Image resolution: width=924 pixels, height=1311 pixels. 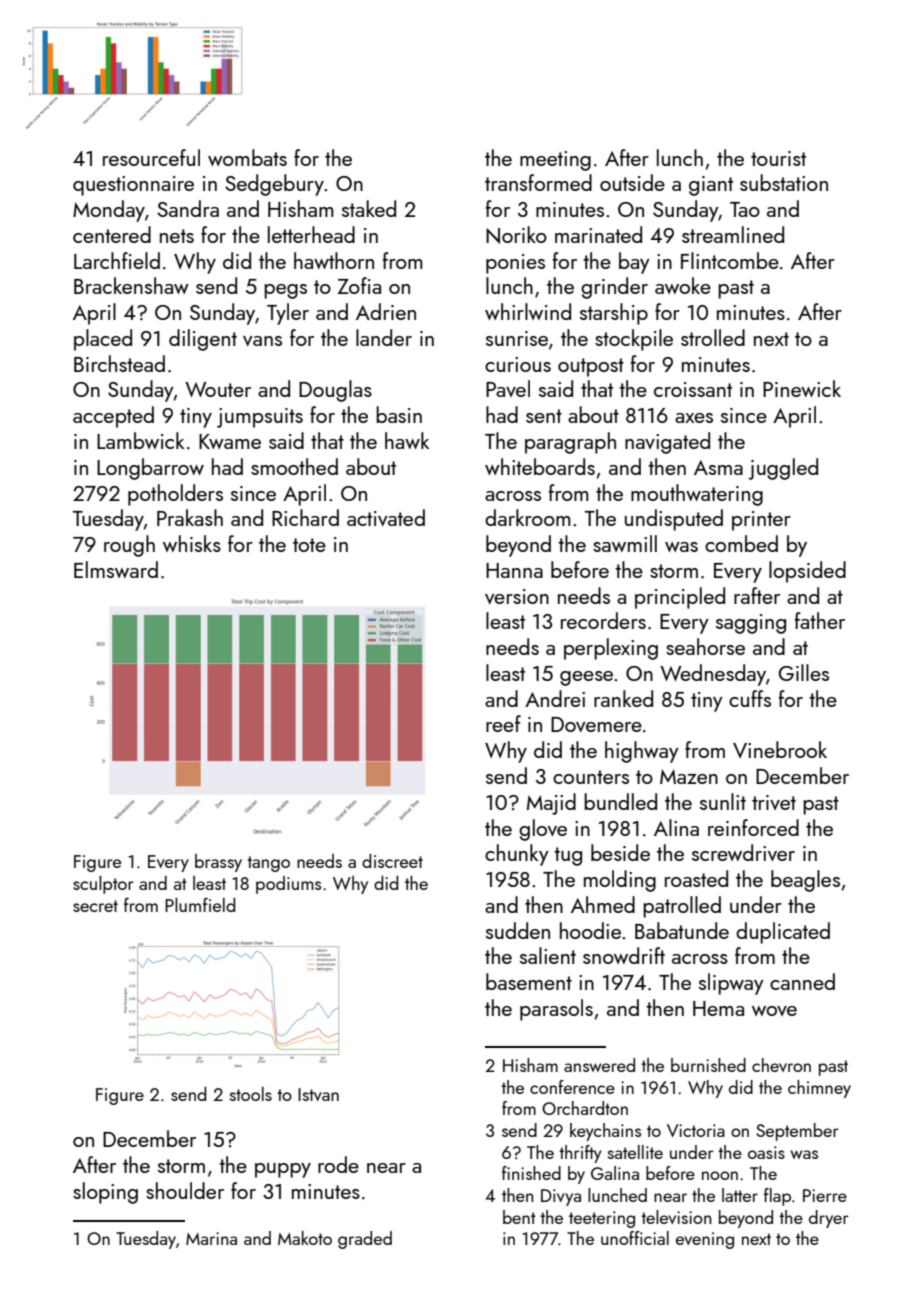 I want to click on Plumfield, so click(x=200, y=905).
